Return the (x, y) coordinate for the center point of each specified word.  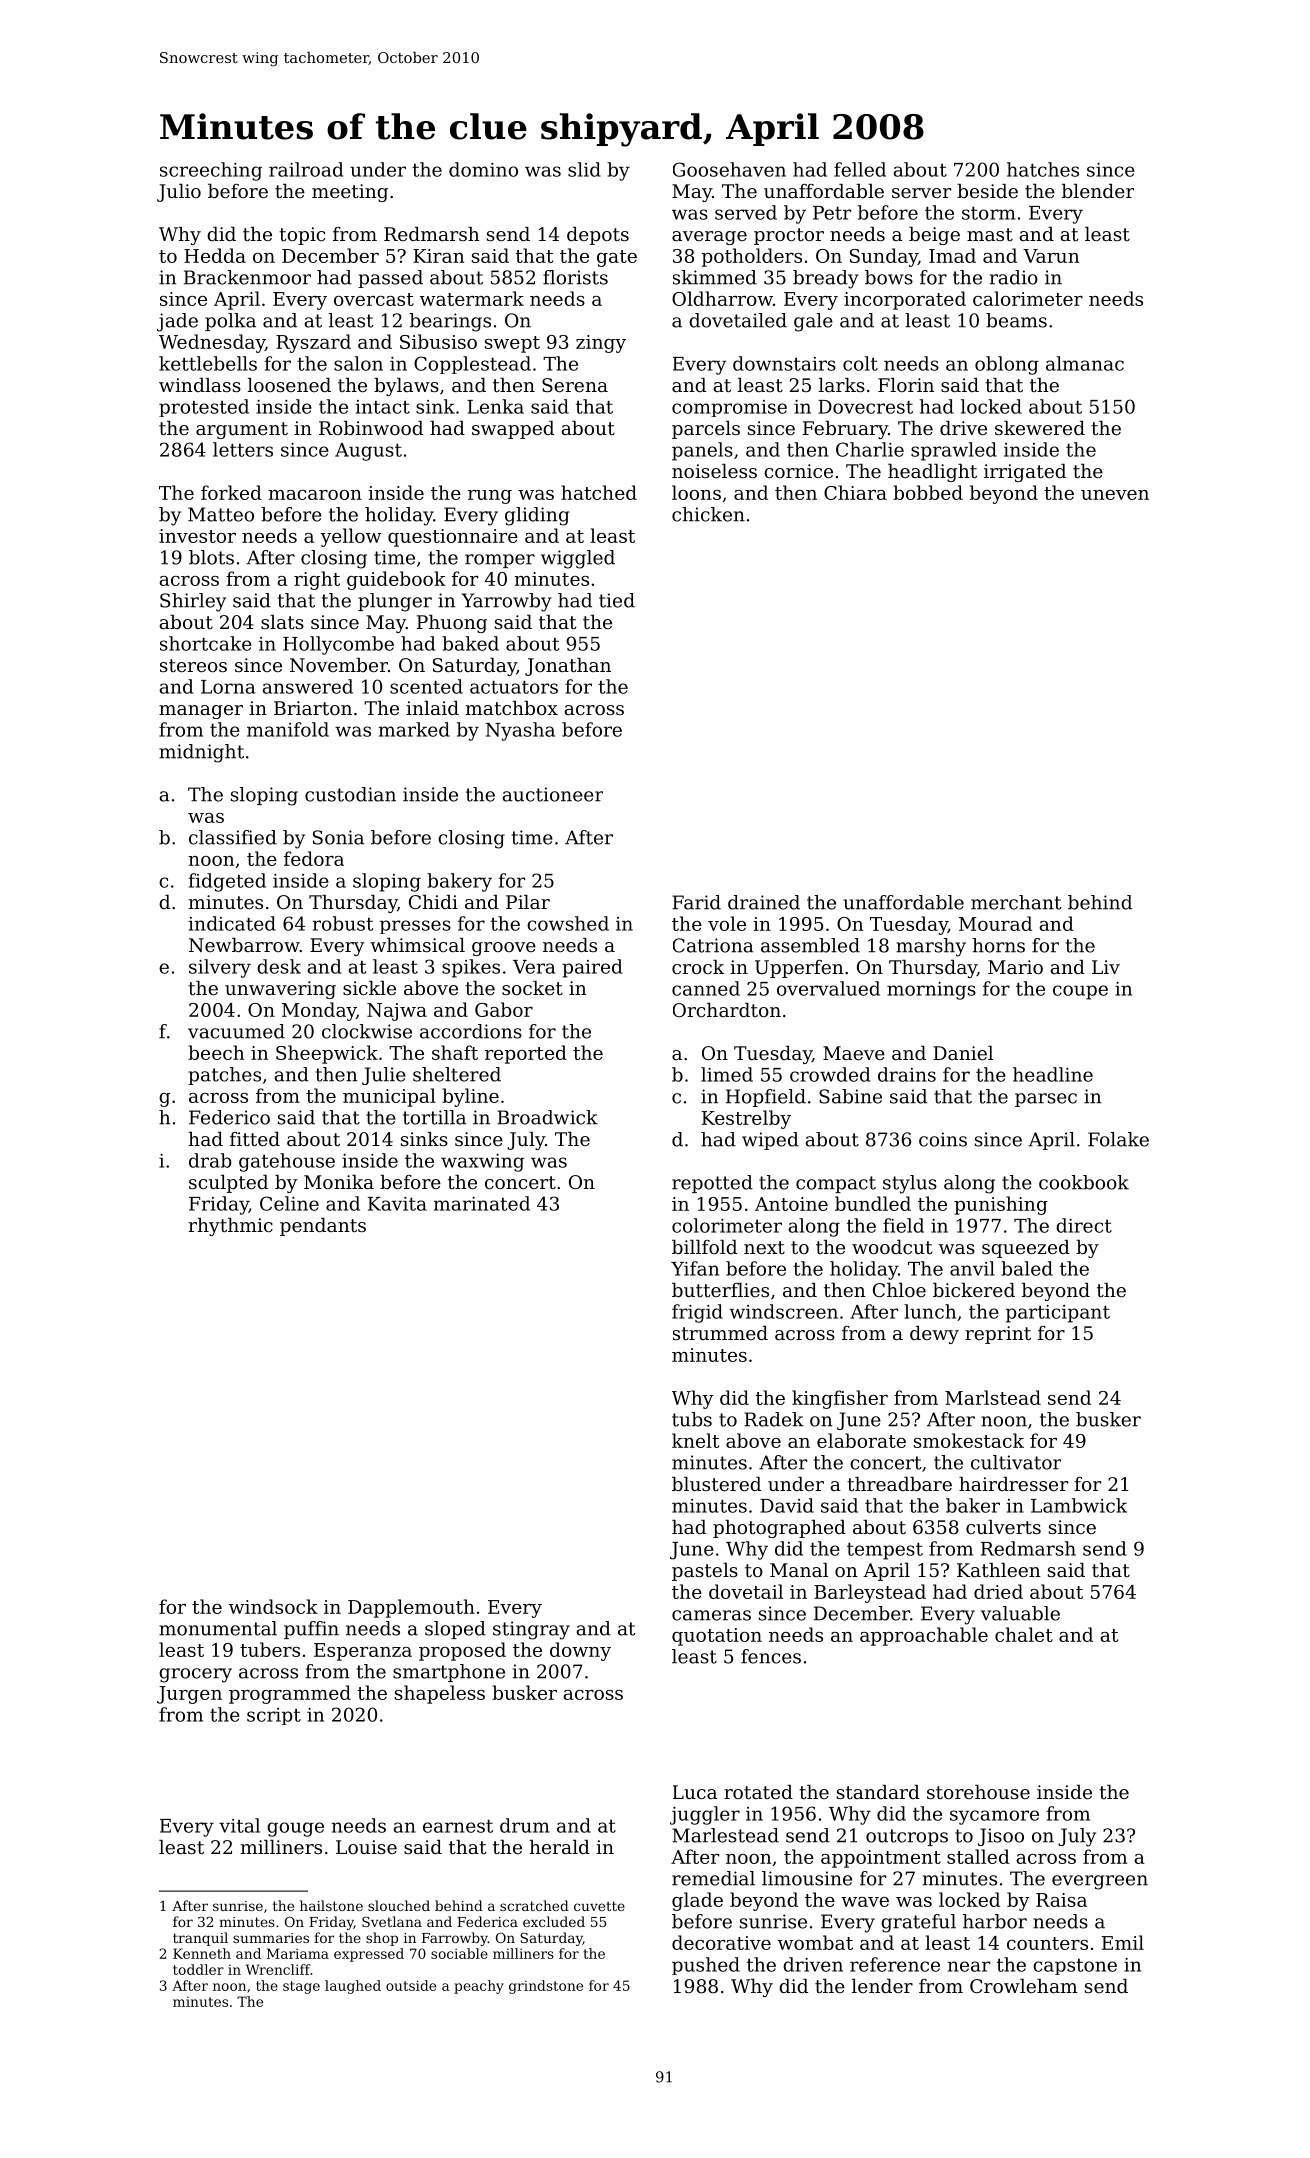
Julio (179, 193)
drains (907, 1074)
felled (860, 169)
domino (483, 169)
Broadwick (547, 1117)
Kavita (397, 1204)
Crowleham (1023, 1986)
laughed (353, 1987)
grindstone (546, 1987)
